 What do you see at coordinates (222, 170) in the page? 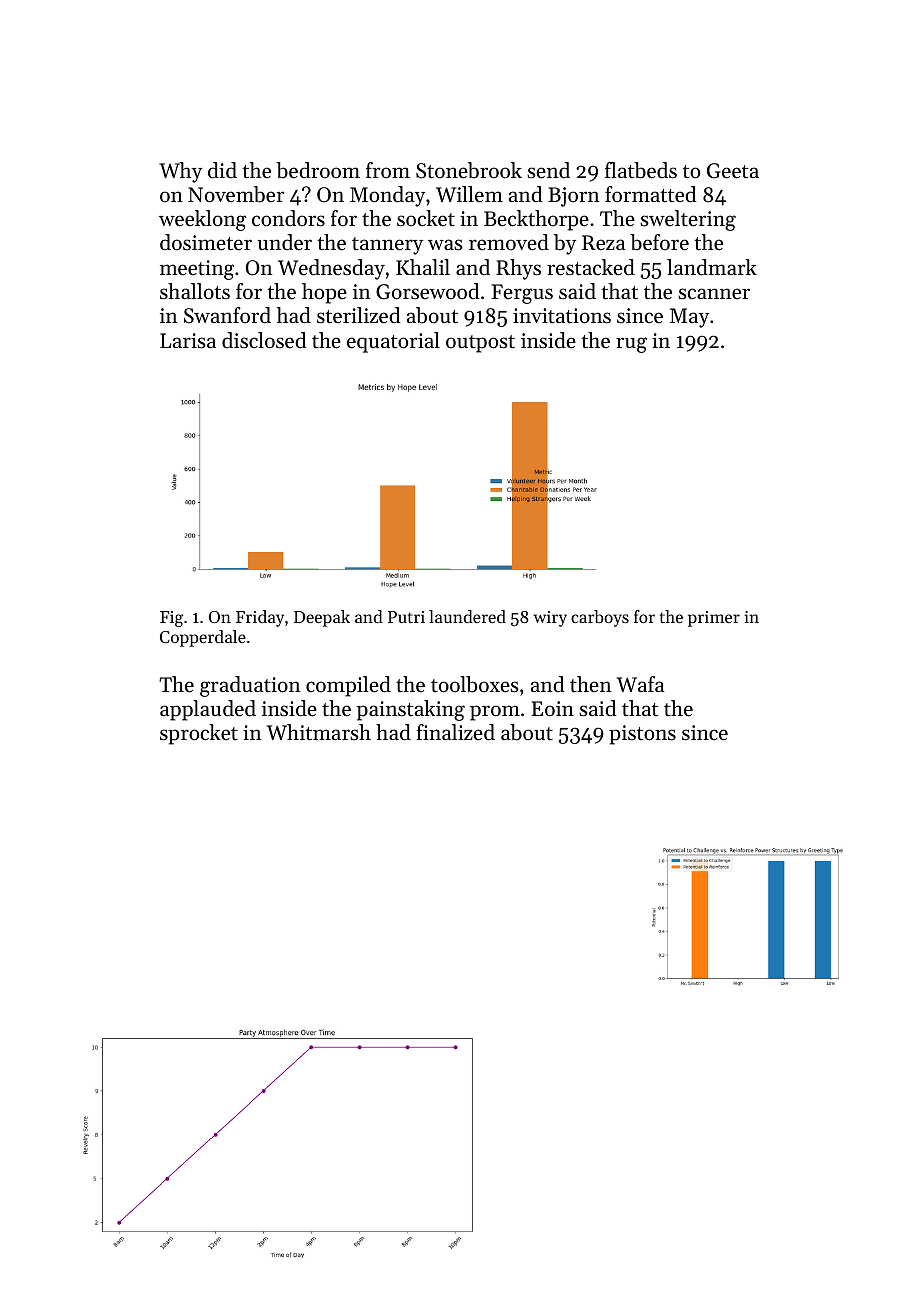
I see `did` at bounding box center [222, 170].
